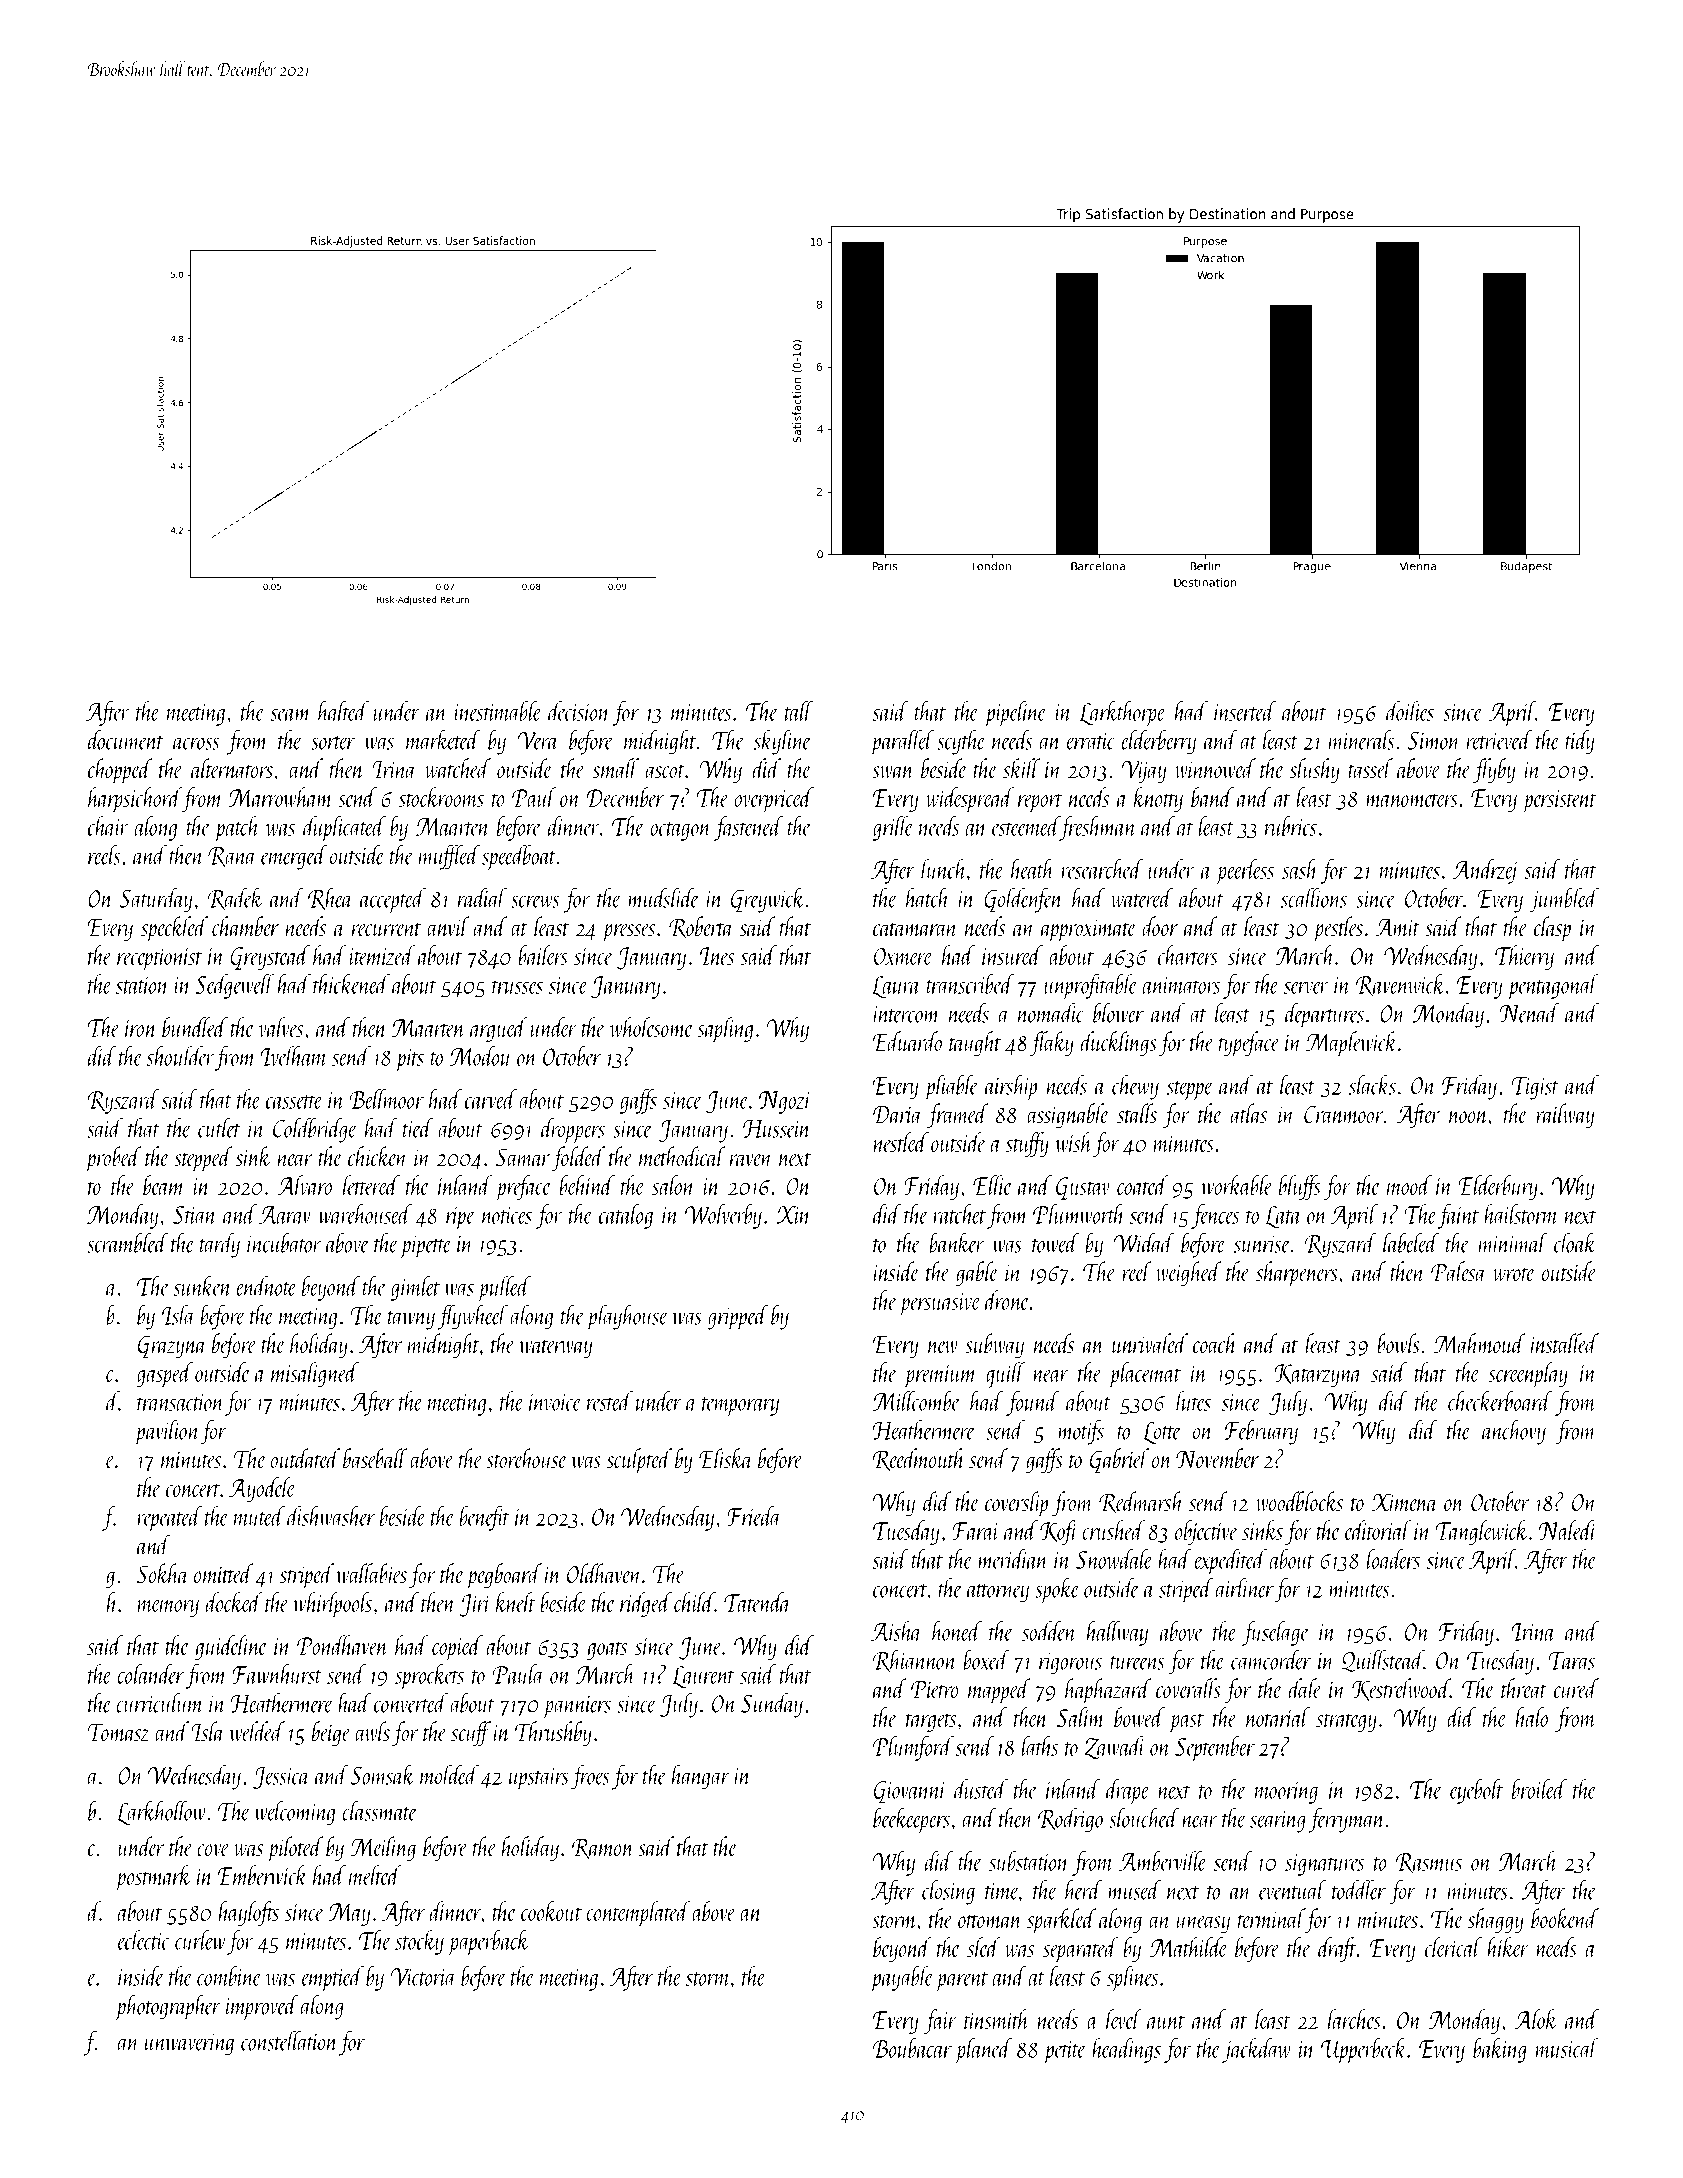 This page has width=1683, height=2178. What do you see at coordinates (774, 800) in the page?
I see `overpriced` at bounding box center [774, 800].
